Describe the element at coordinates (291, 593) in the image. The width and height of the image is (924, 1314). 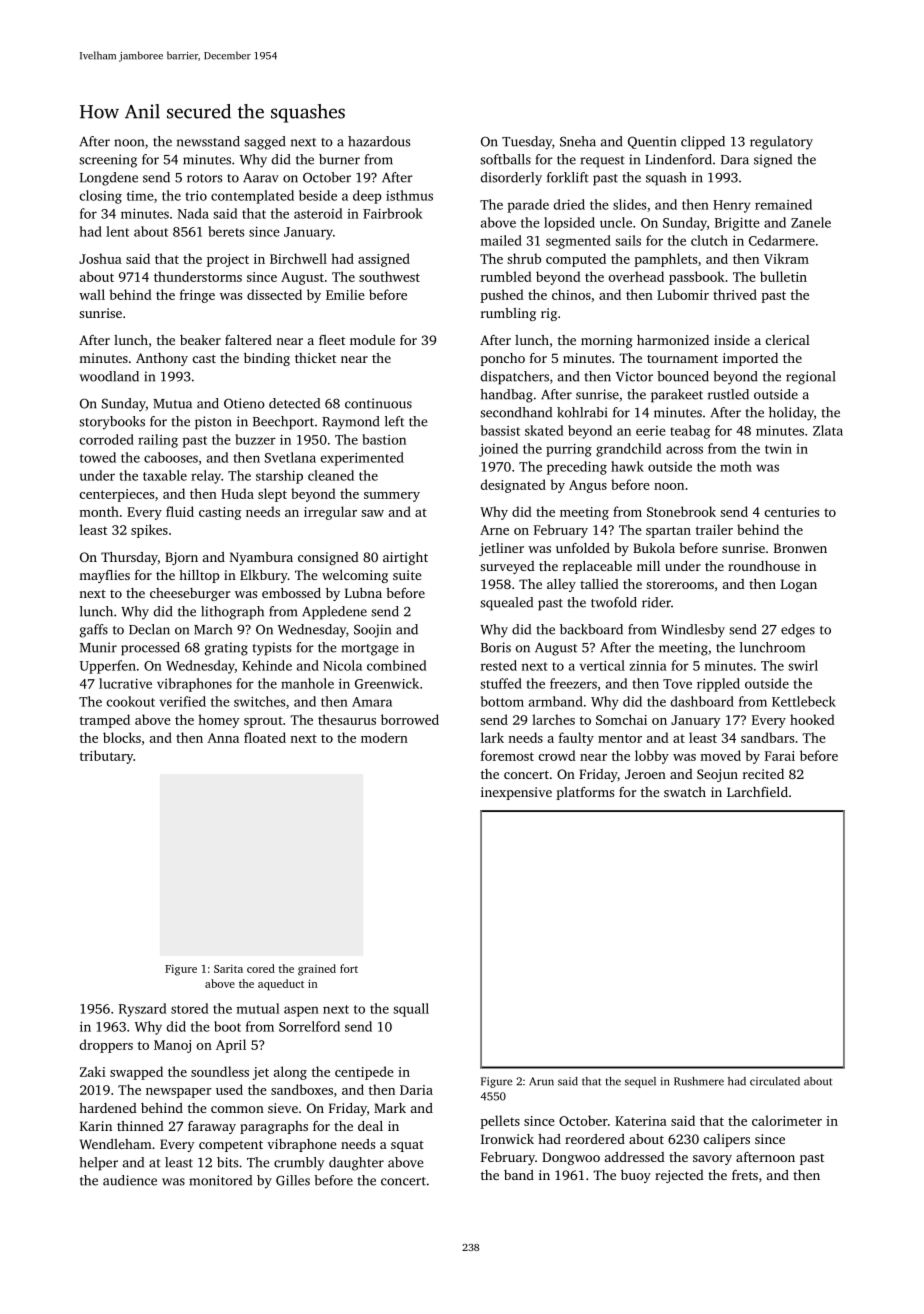
I see `embossed` at that location.
